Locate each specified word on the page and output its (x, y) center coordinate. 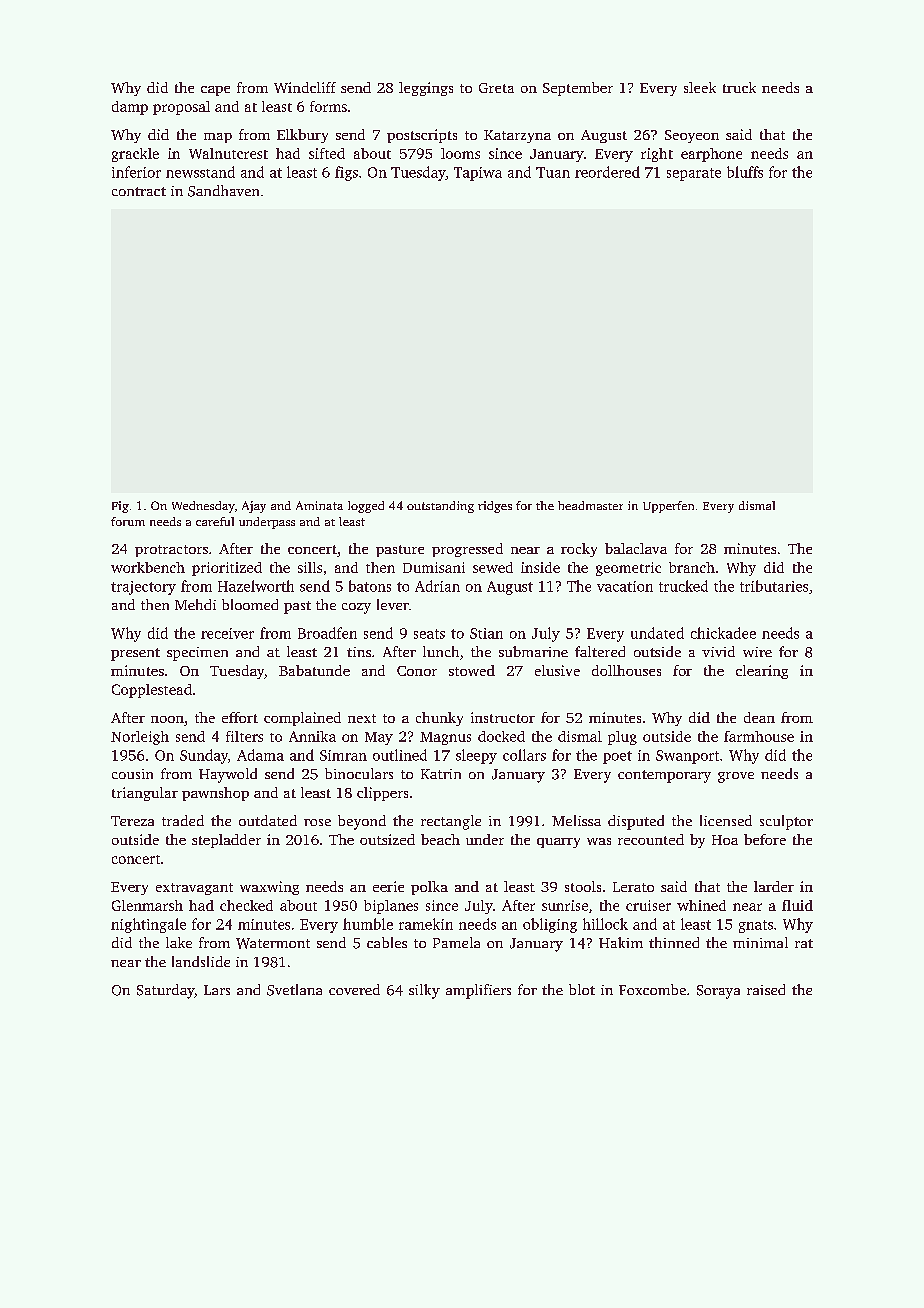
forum (128, 521)
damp (130, 108)
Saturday (166, 991)
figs (346, 173)
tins (359, 652)
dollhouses (626, 670)
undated (657, 633)
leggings (426, 89)
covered (354, 989)
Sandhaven (223, 191)
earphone (711, 155)
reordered (607, 172)
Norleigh (140, 738)
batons (370, 586)
